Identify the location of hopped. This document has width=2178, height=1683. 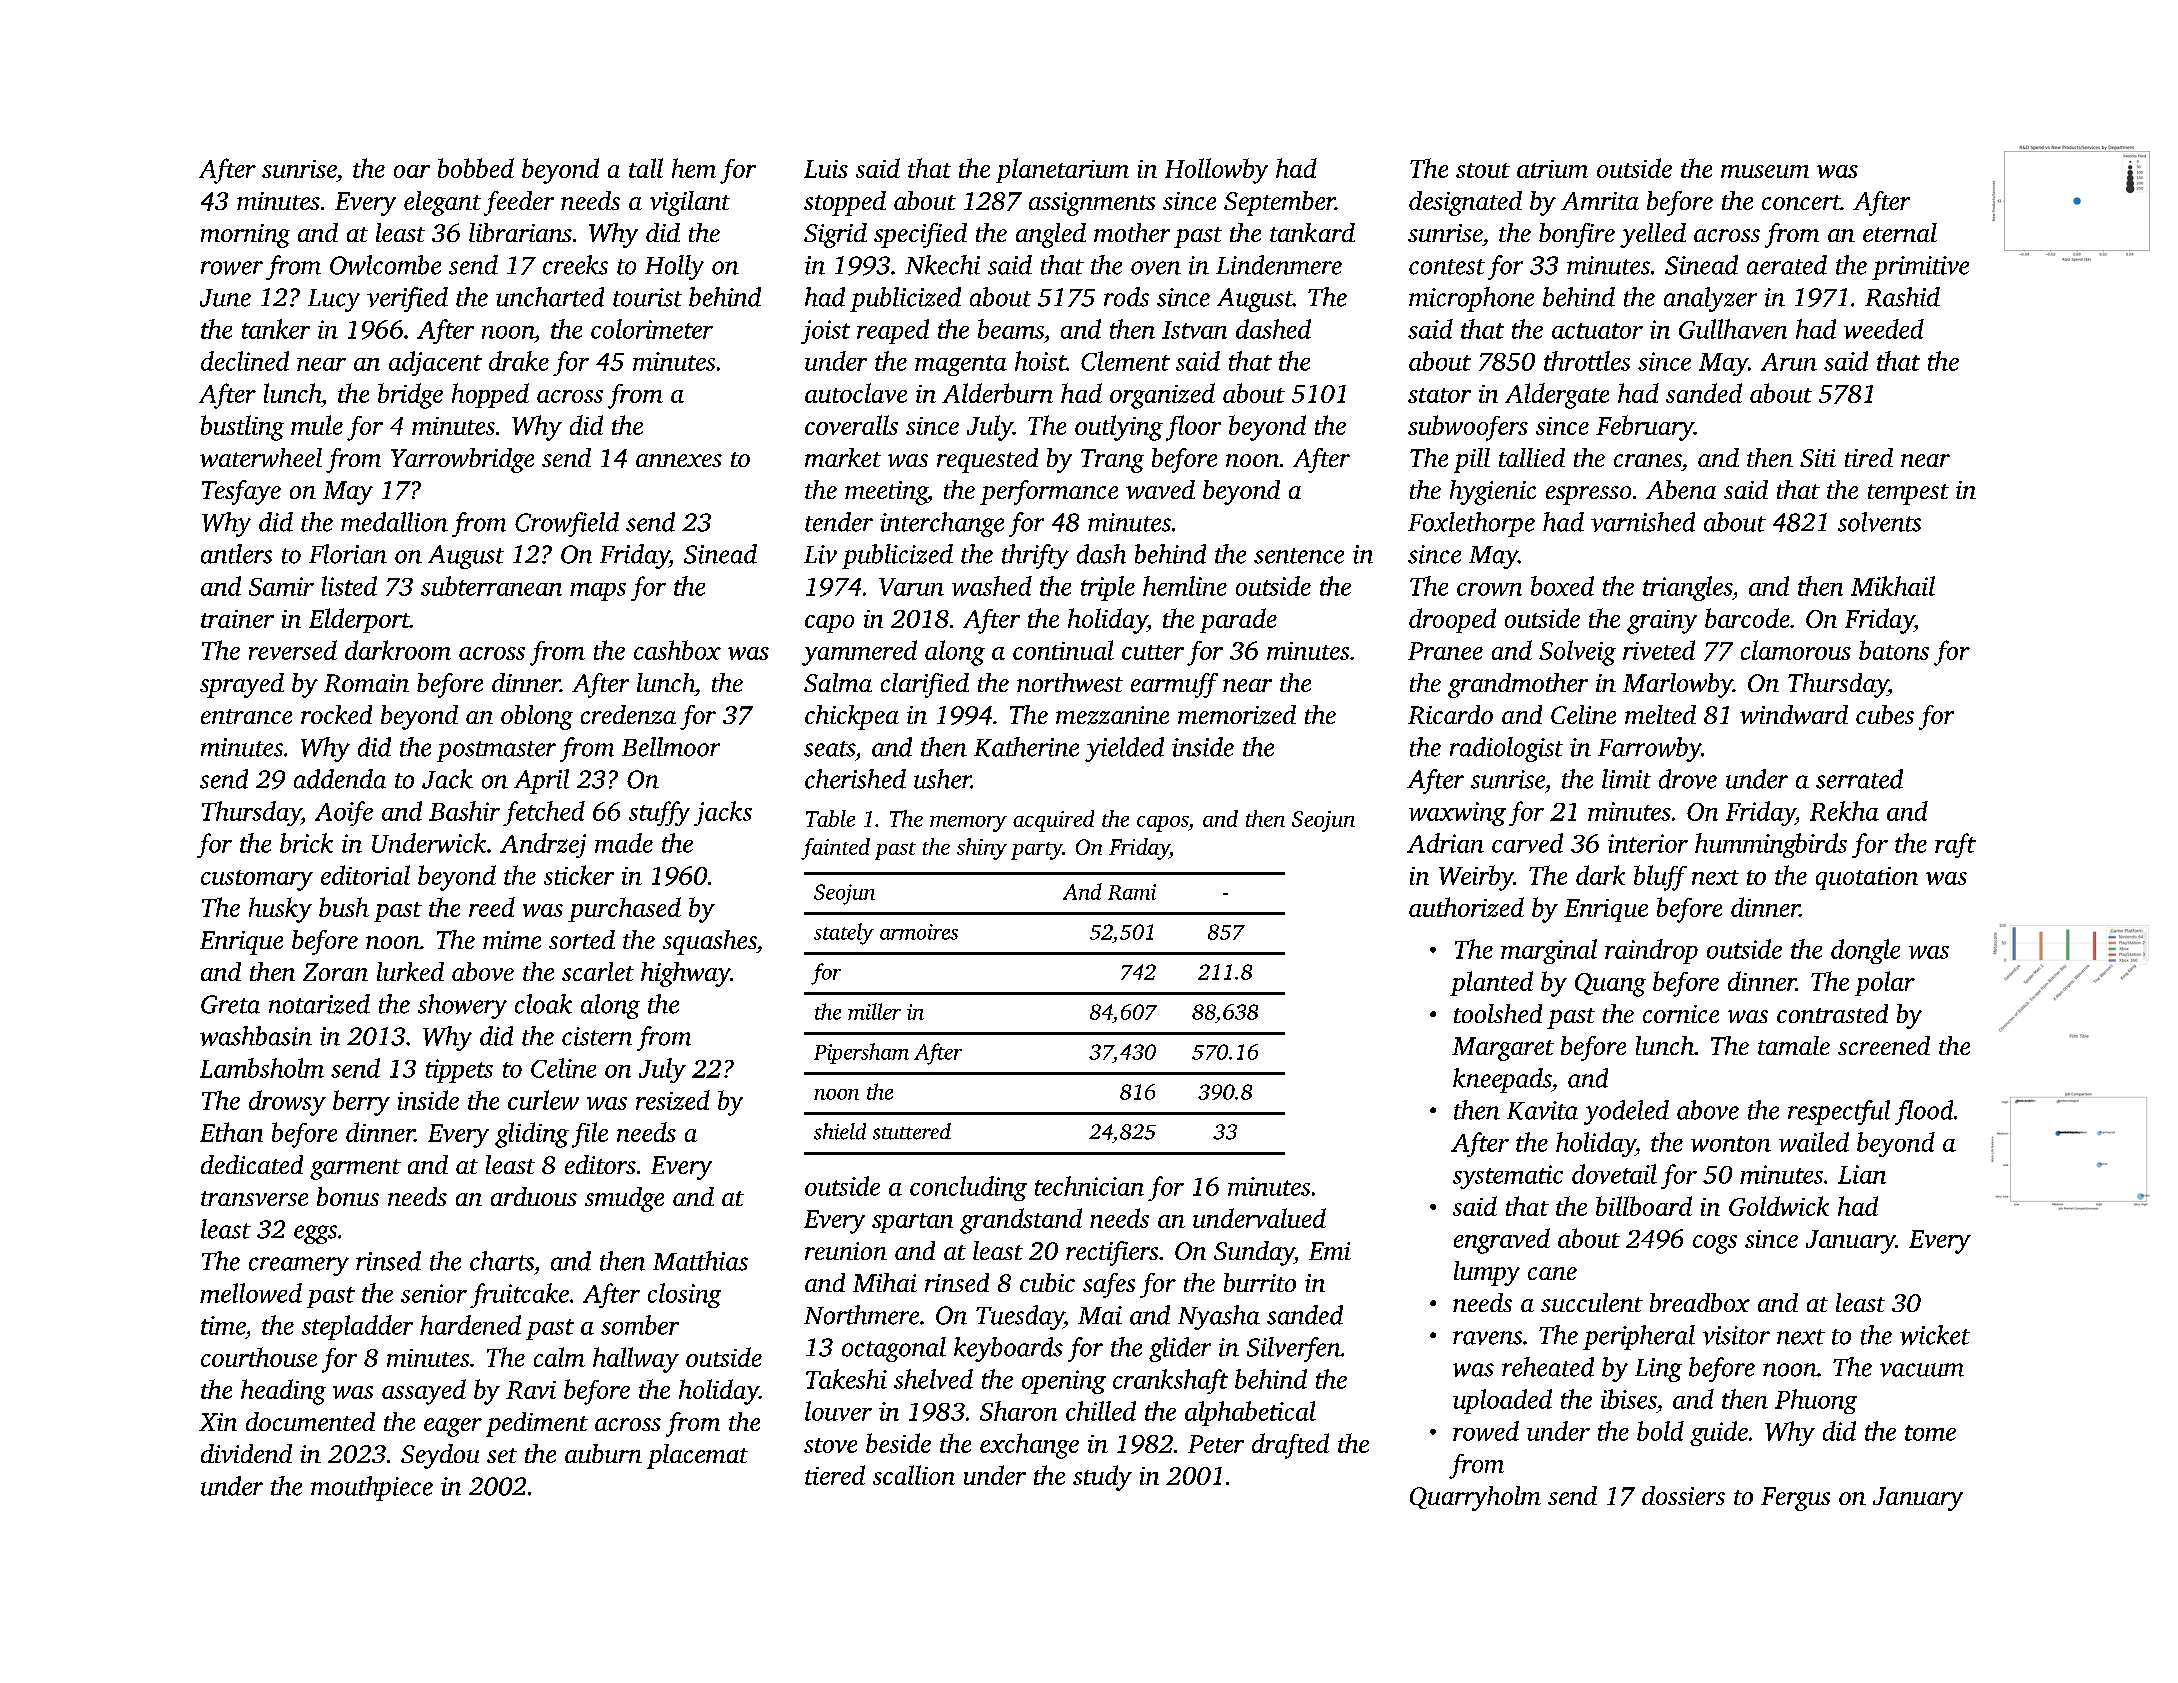
(490, 395).
